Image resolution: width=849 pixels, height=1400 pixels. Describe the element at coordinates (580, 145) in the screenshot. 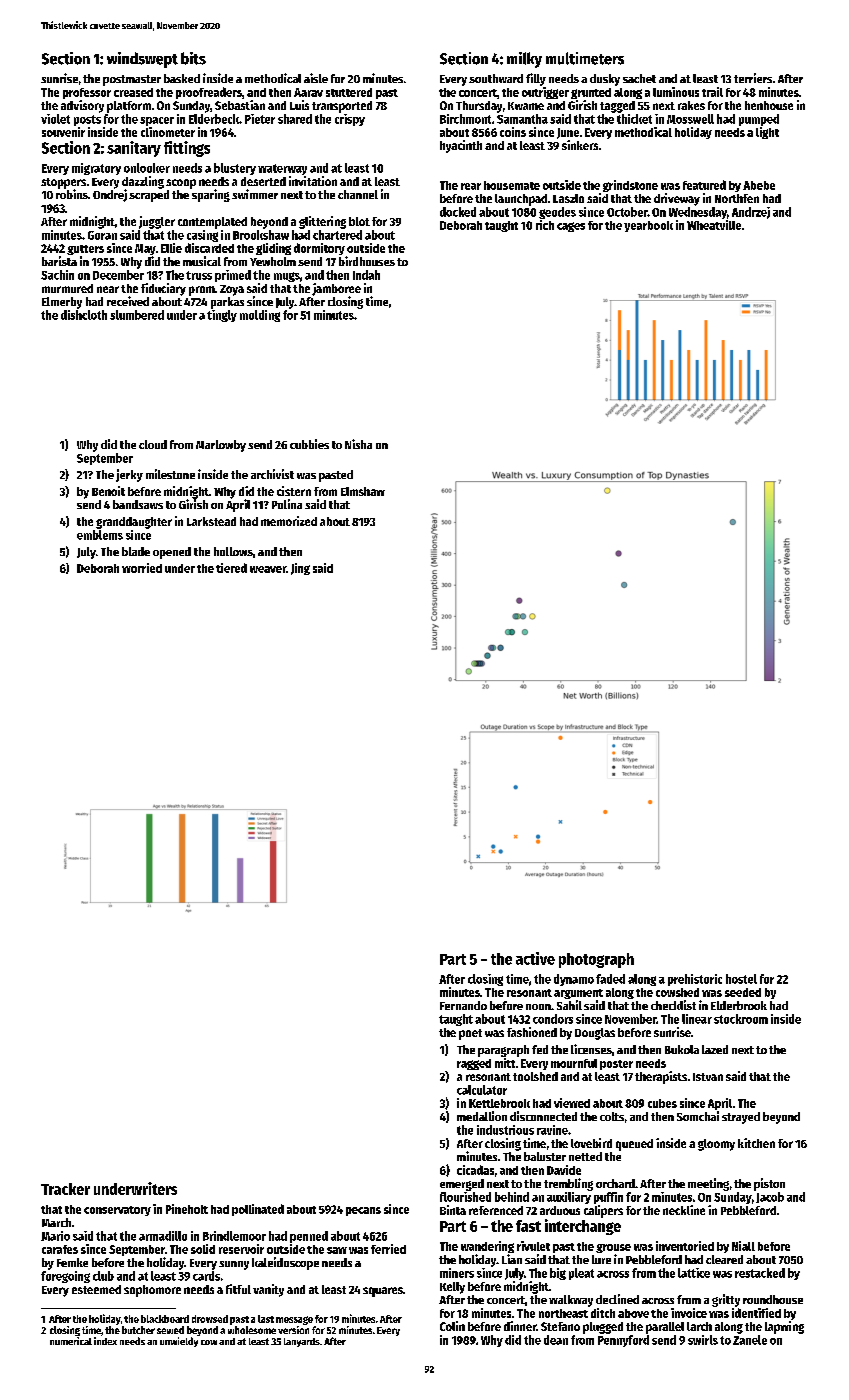

I see `sinkers` at that location.
